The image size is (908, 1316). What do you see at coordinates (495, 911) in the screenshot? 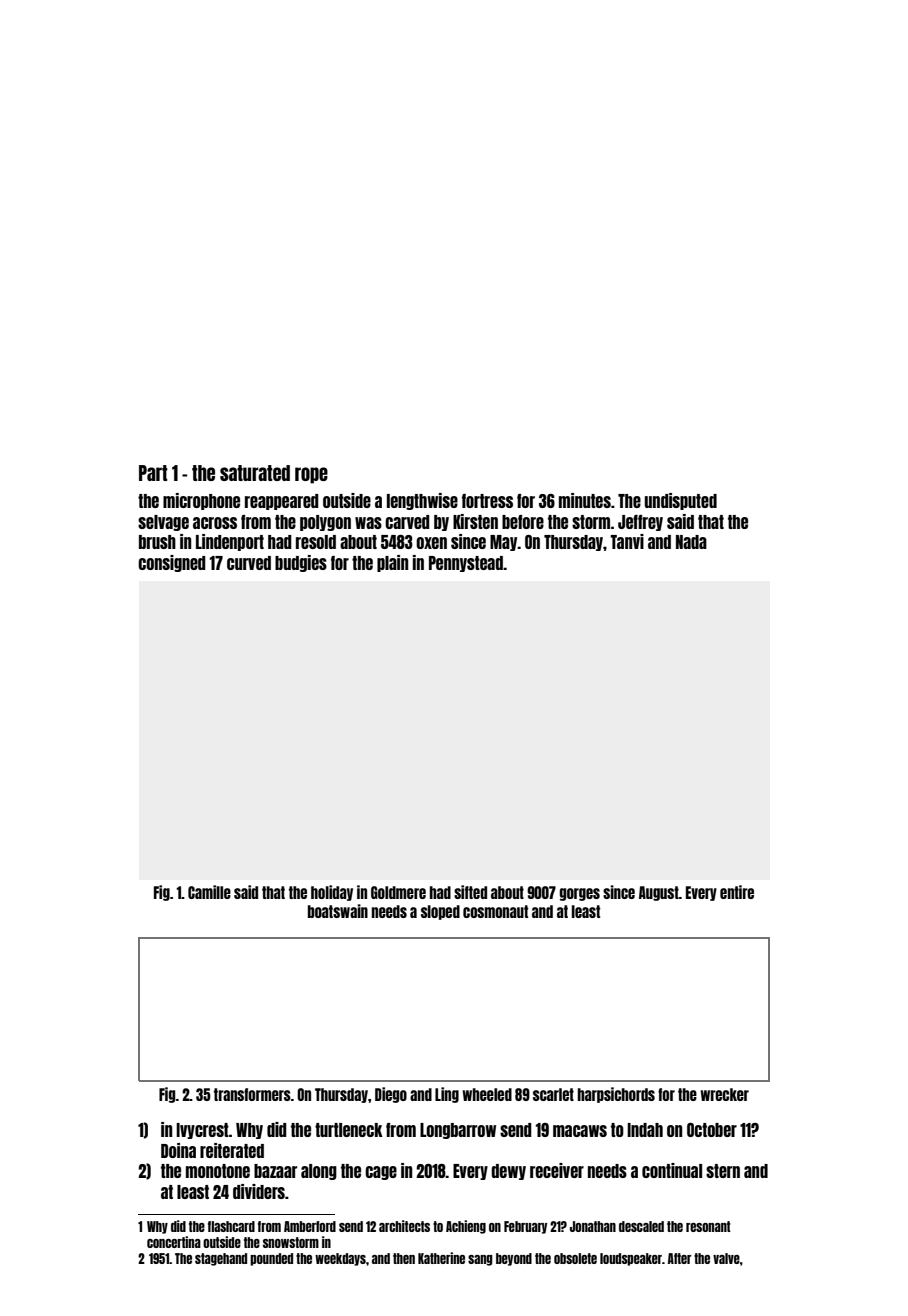
I see `cosmonaut` at bounding box center [495, 911].
